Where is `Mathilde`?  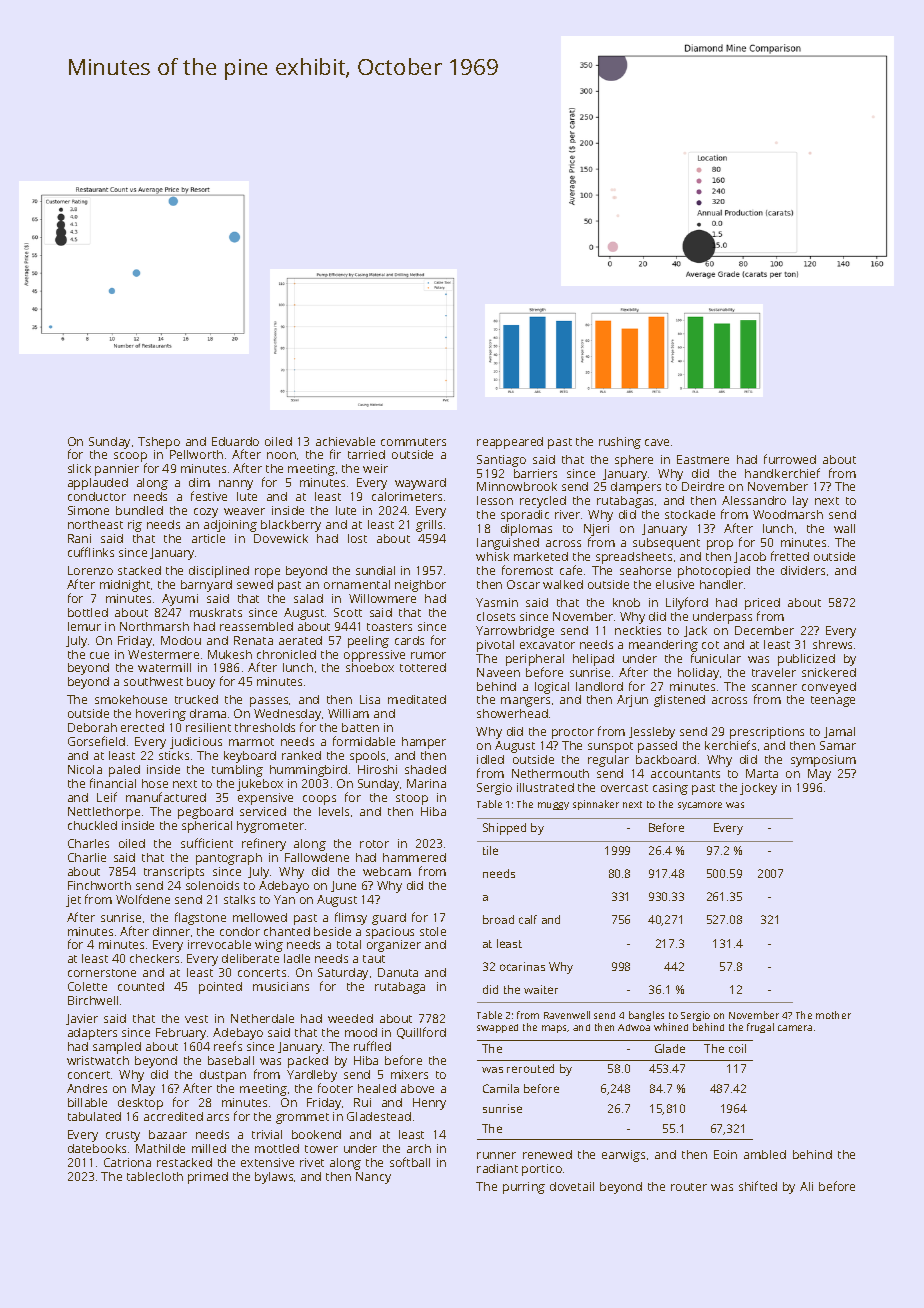
Mathilde is located at coordinates (160, 1148).
